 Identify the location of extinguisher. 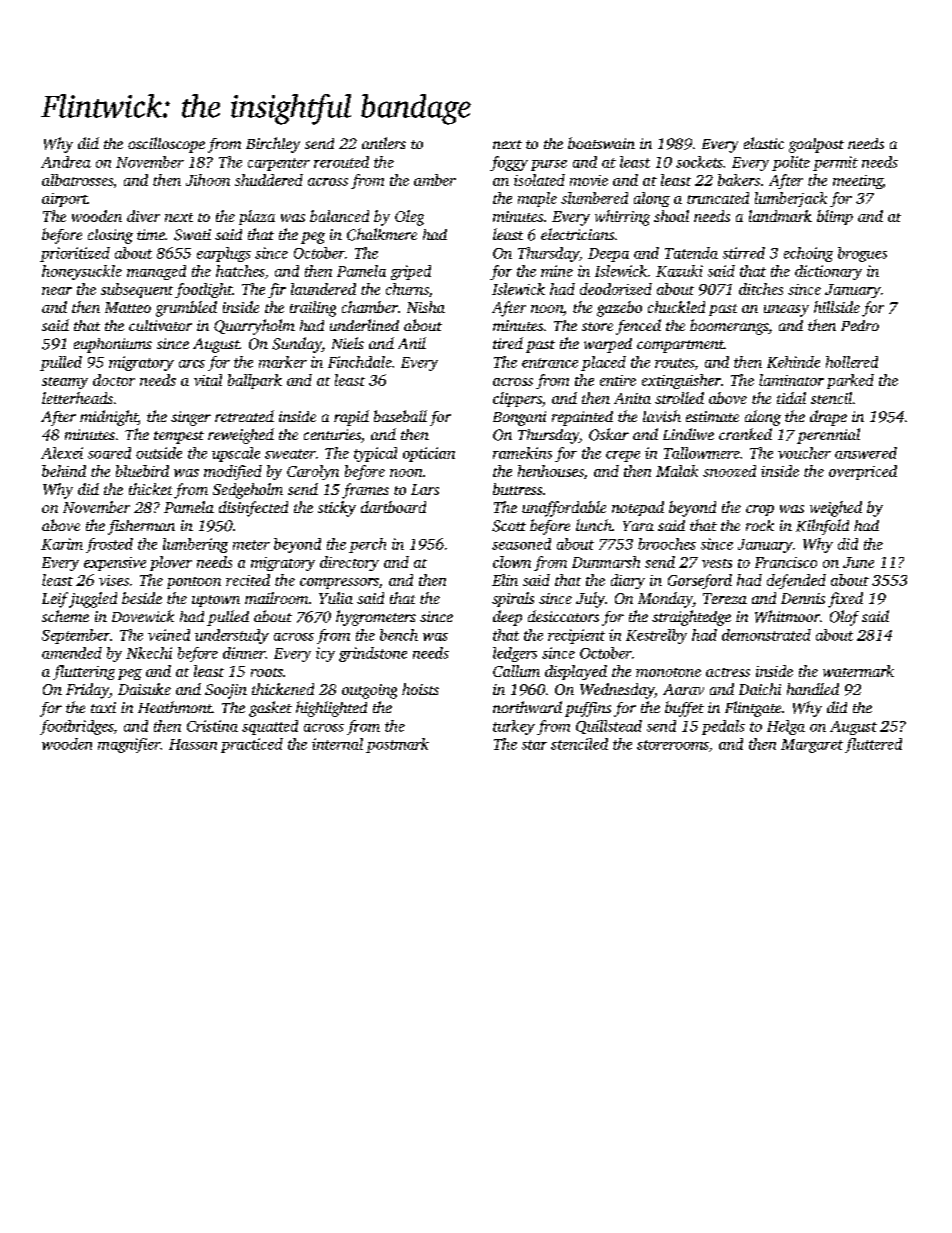
(681, 381).
